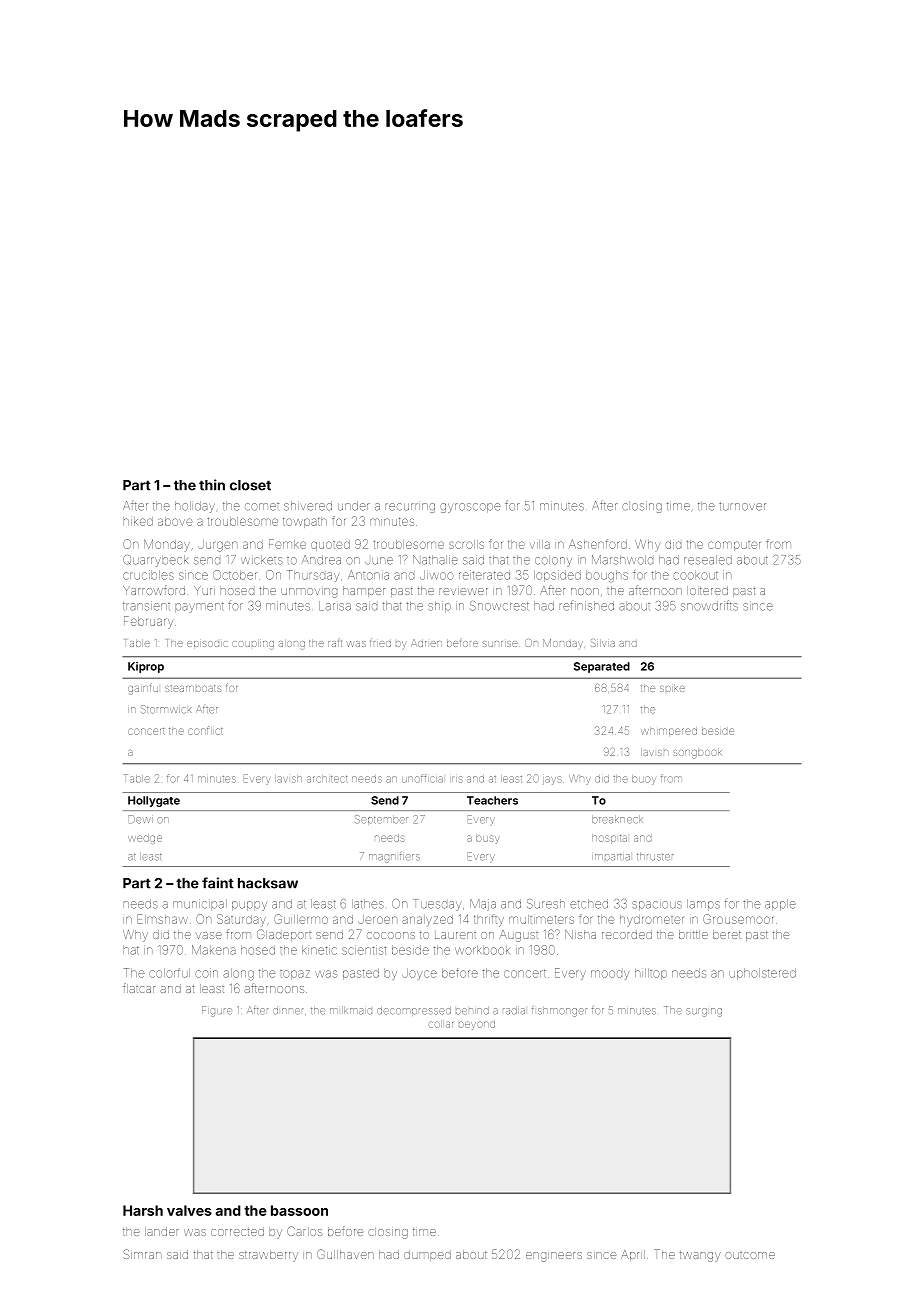 The image size is (924, 1308). What do you see at coordinates (492, 800) in the page?
I see `Teachers` at bounding box center [492, 800].
